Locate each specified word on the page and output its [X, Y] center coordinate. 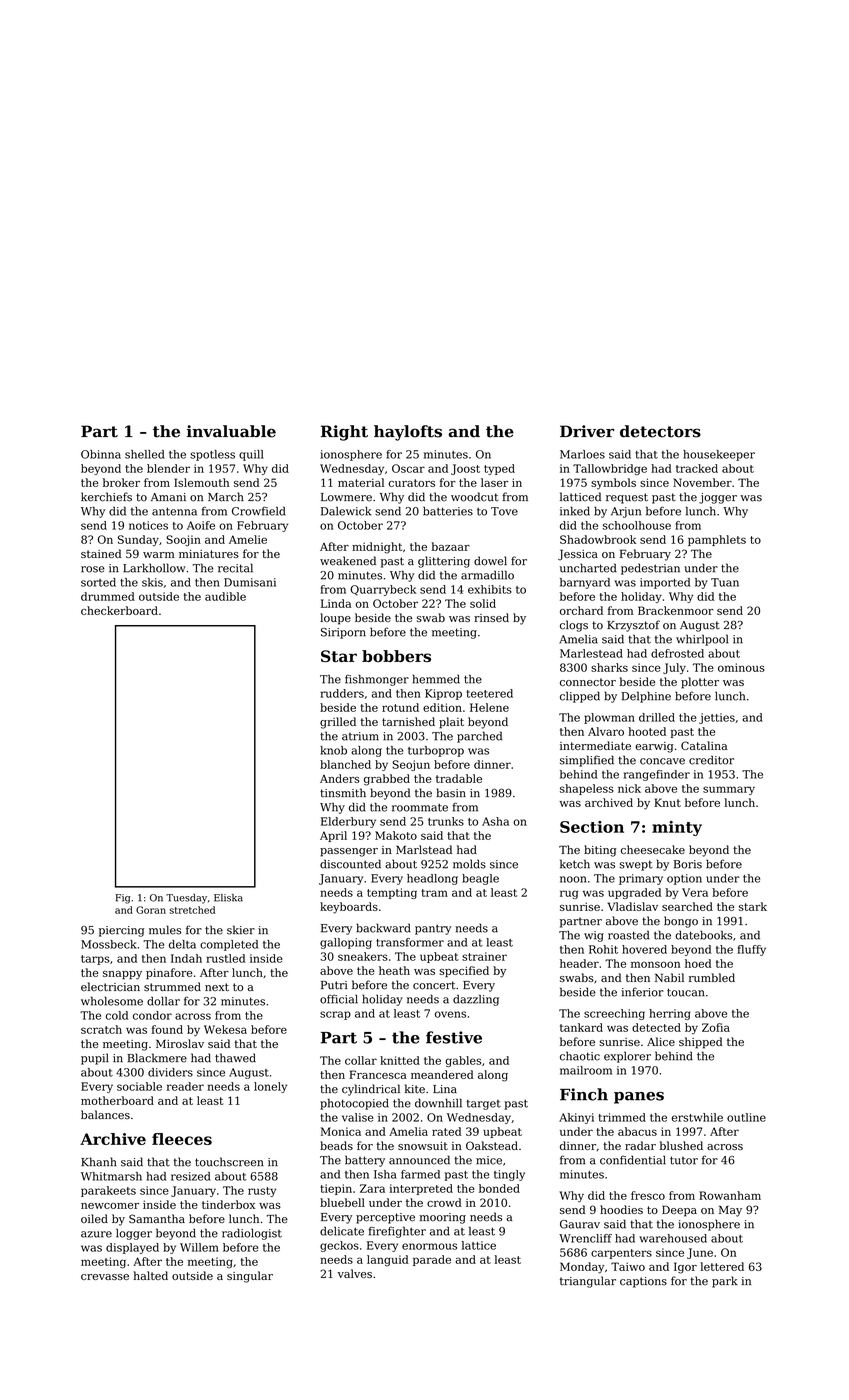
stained [101, 553]
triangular [588, 1282]
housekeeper [719, 455]
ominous [741, 667]
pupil [95, 1059]
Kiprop [443, 694]
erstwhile [697, 1117]
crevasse [105, 1277]
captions [643, 1282]
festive [454, 1037]
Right [344, 433]
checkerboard [119, 610]
